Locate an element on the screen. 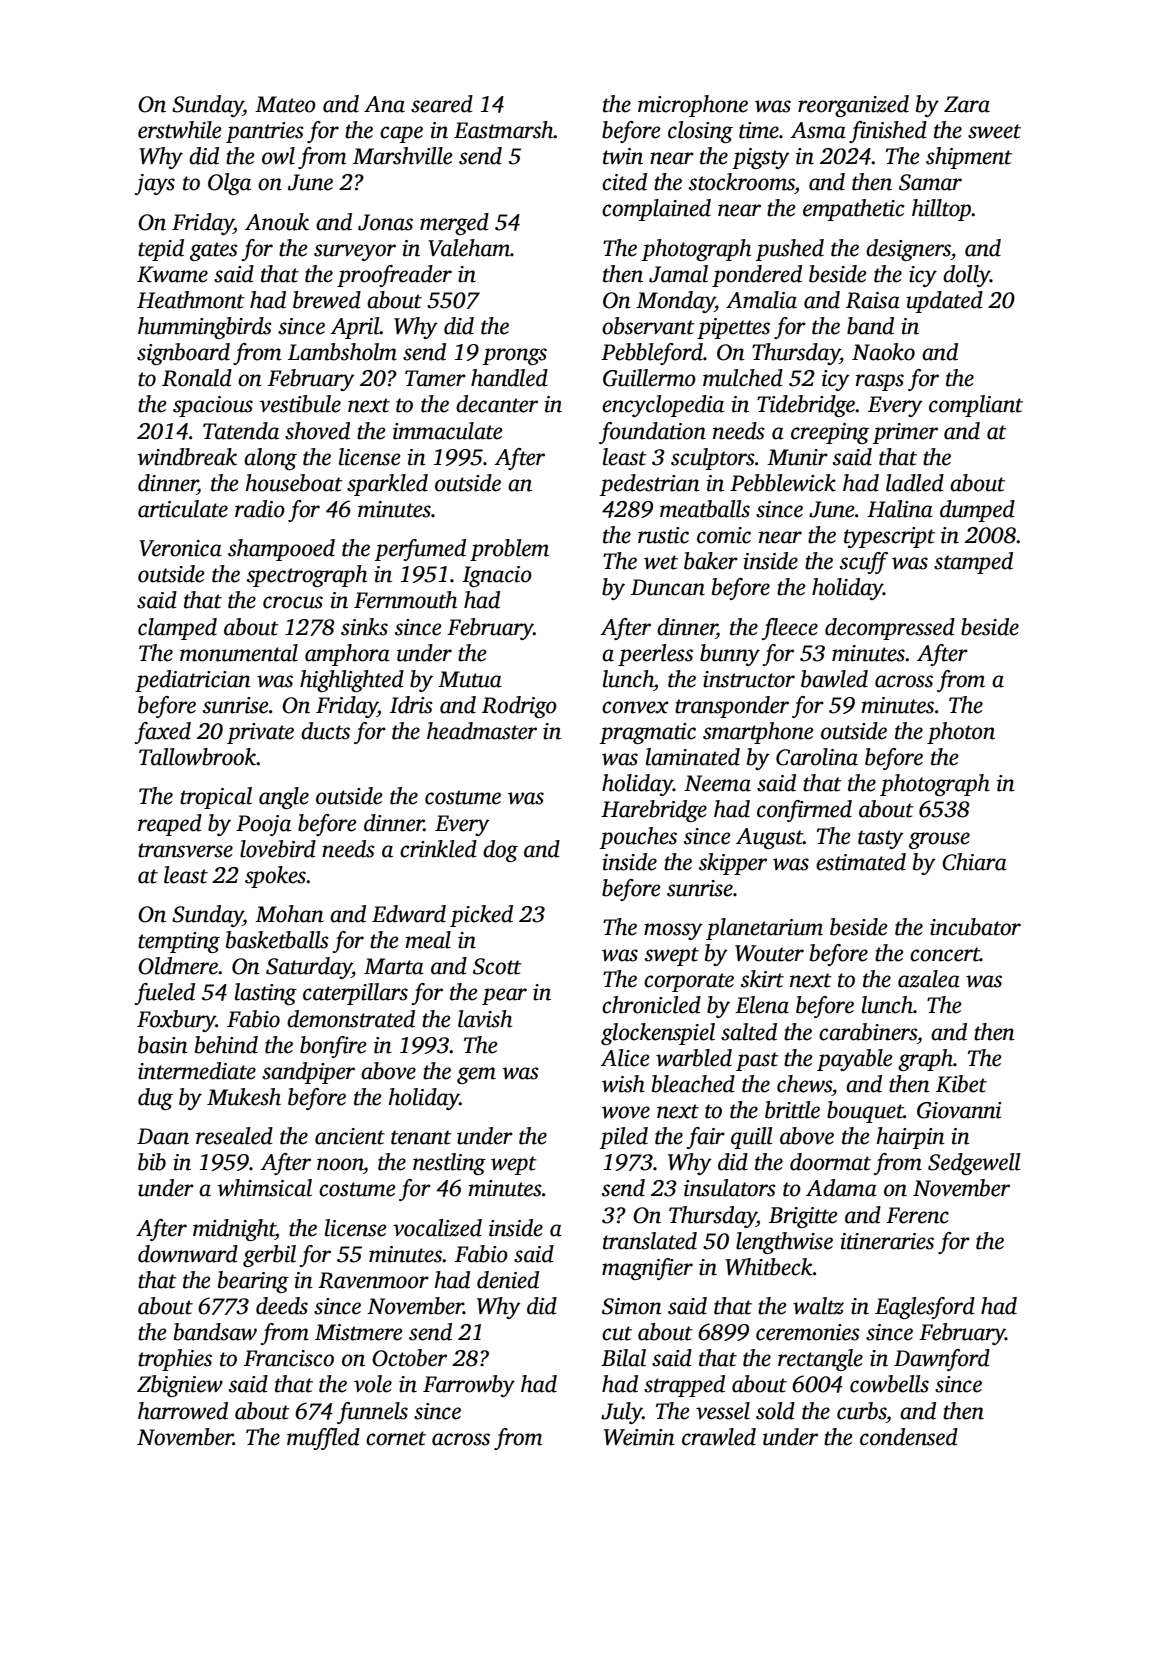 This screenshot has height=1654, width=1165. faxed is located at coordinates (162, 733).
